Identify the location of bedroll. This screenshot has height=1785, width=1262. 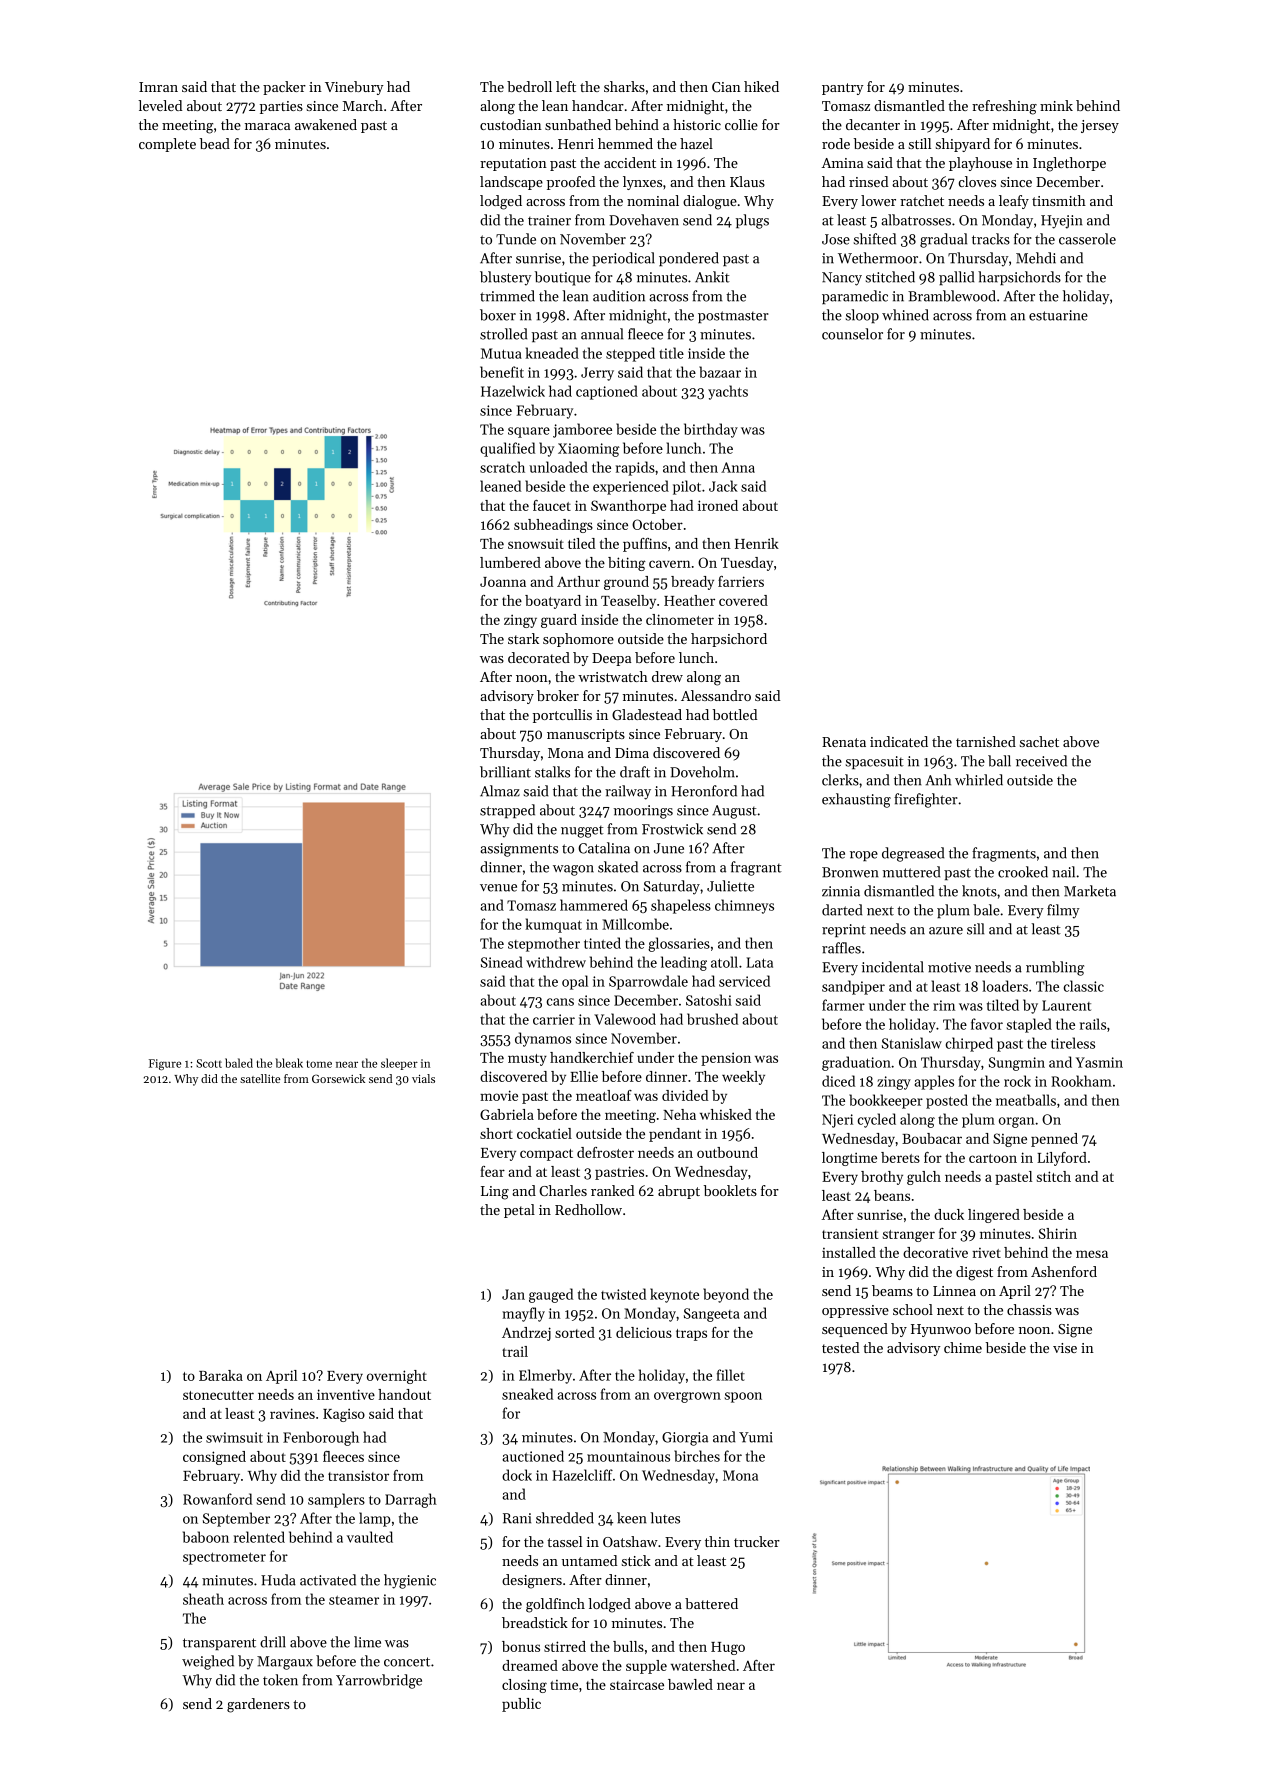
(529, 86).
